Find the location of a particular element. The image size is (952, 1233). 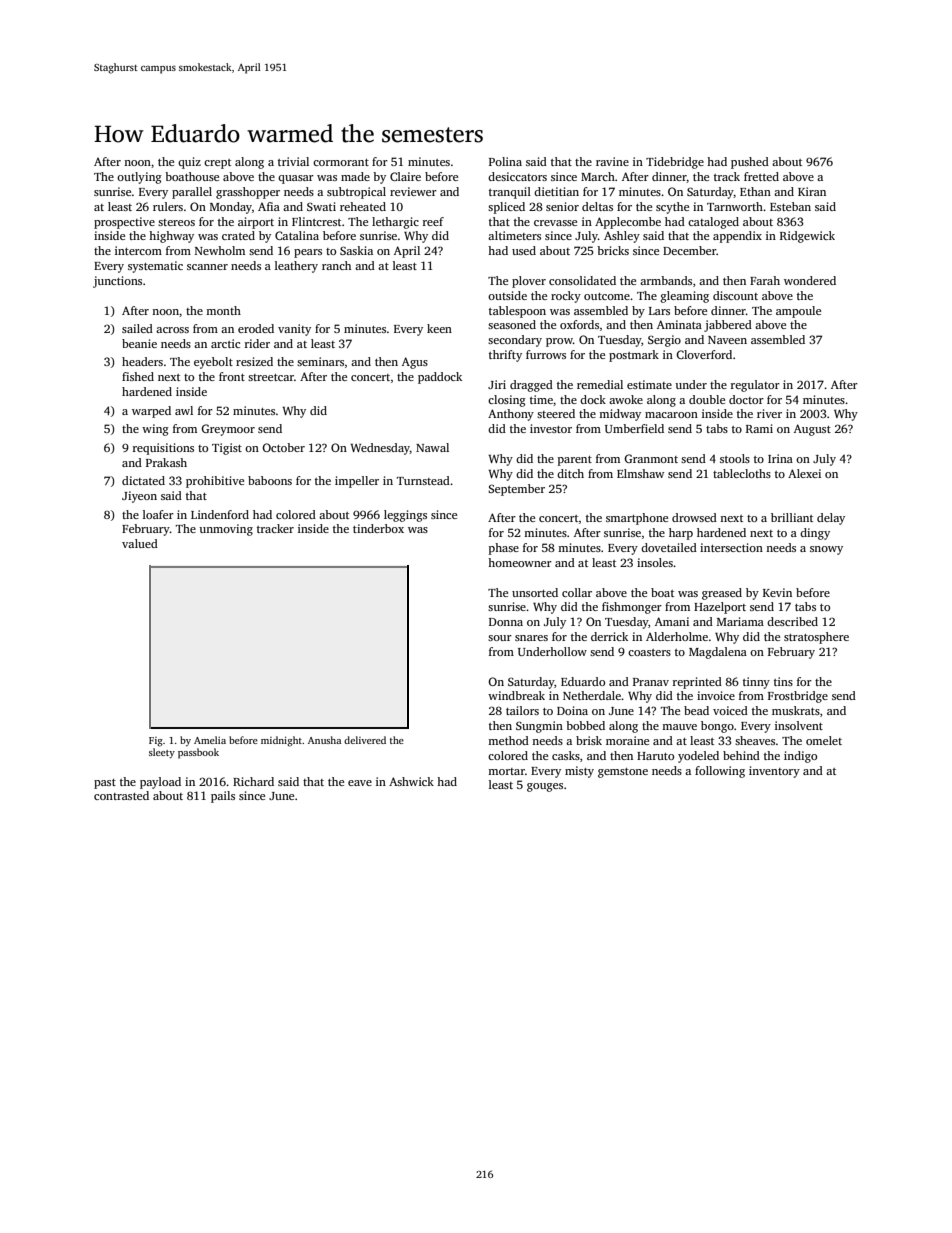

dictated is located at coordinates (143, 480).
